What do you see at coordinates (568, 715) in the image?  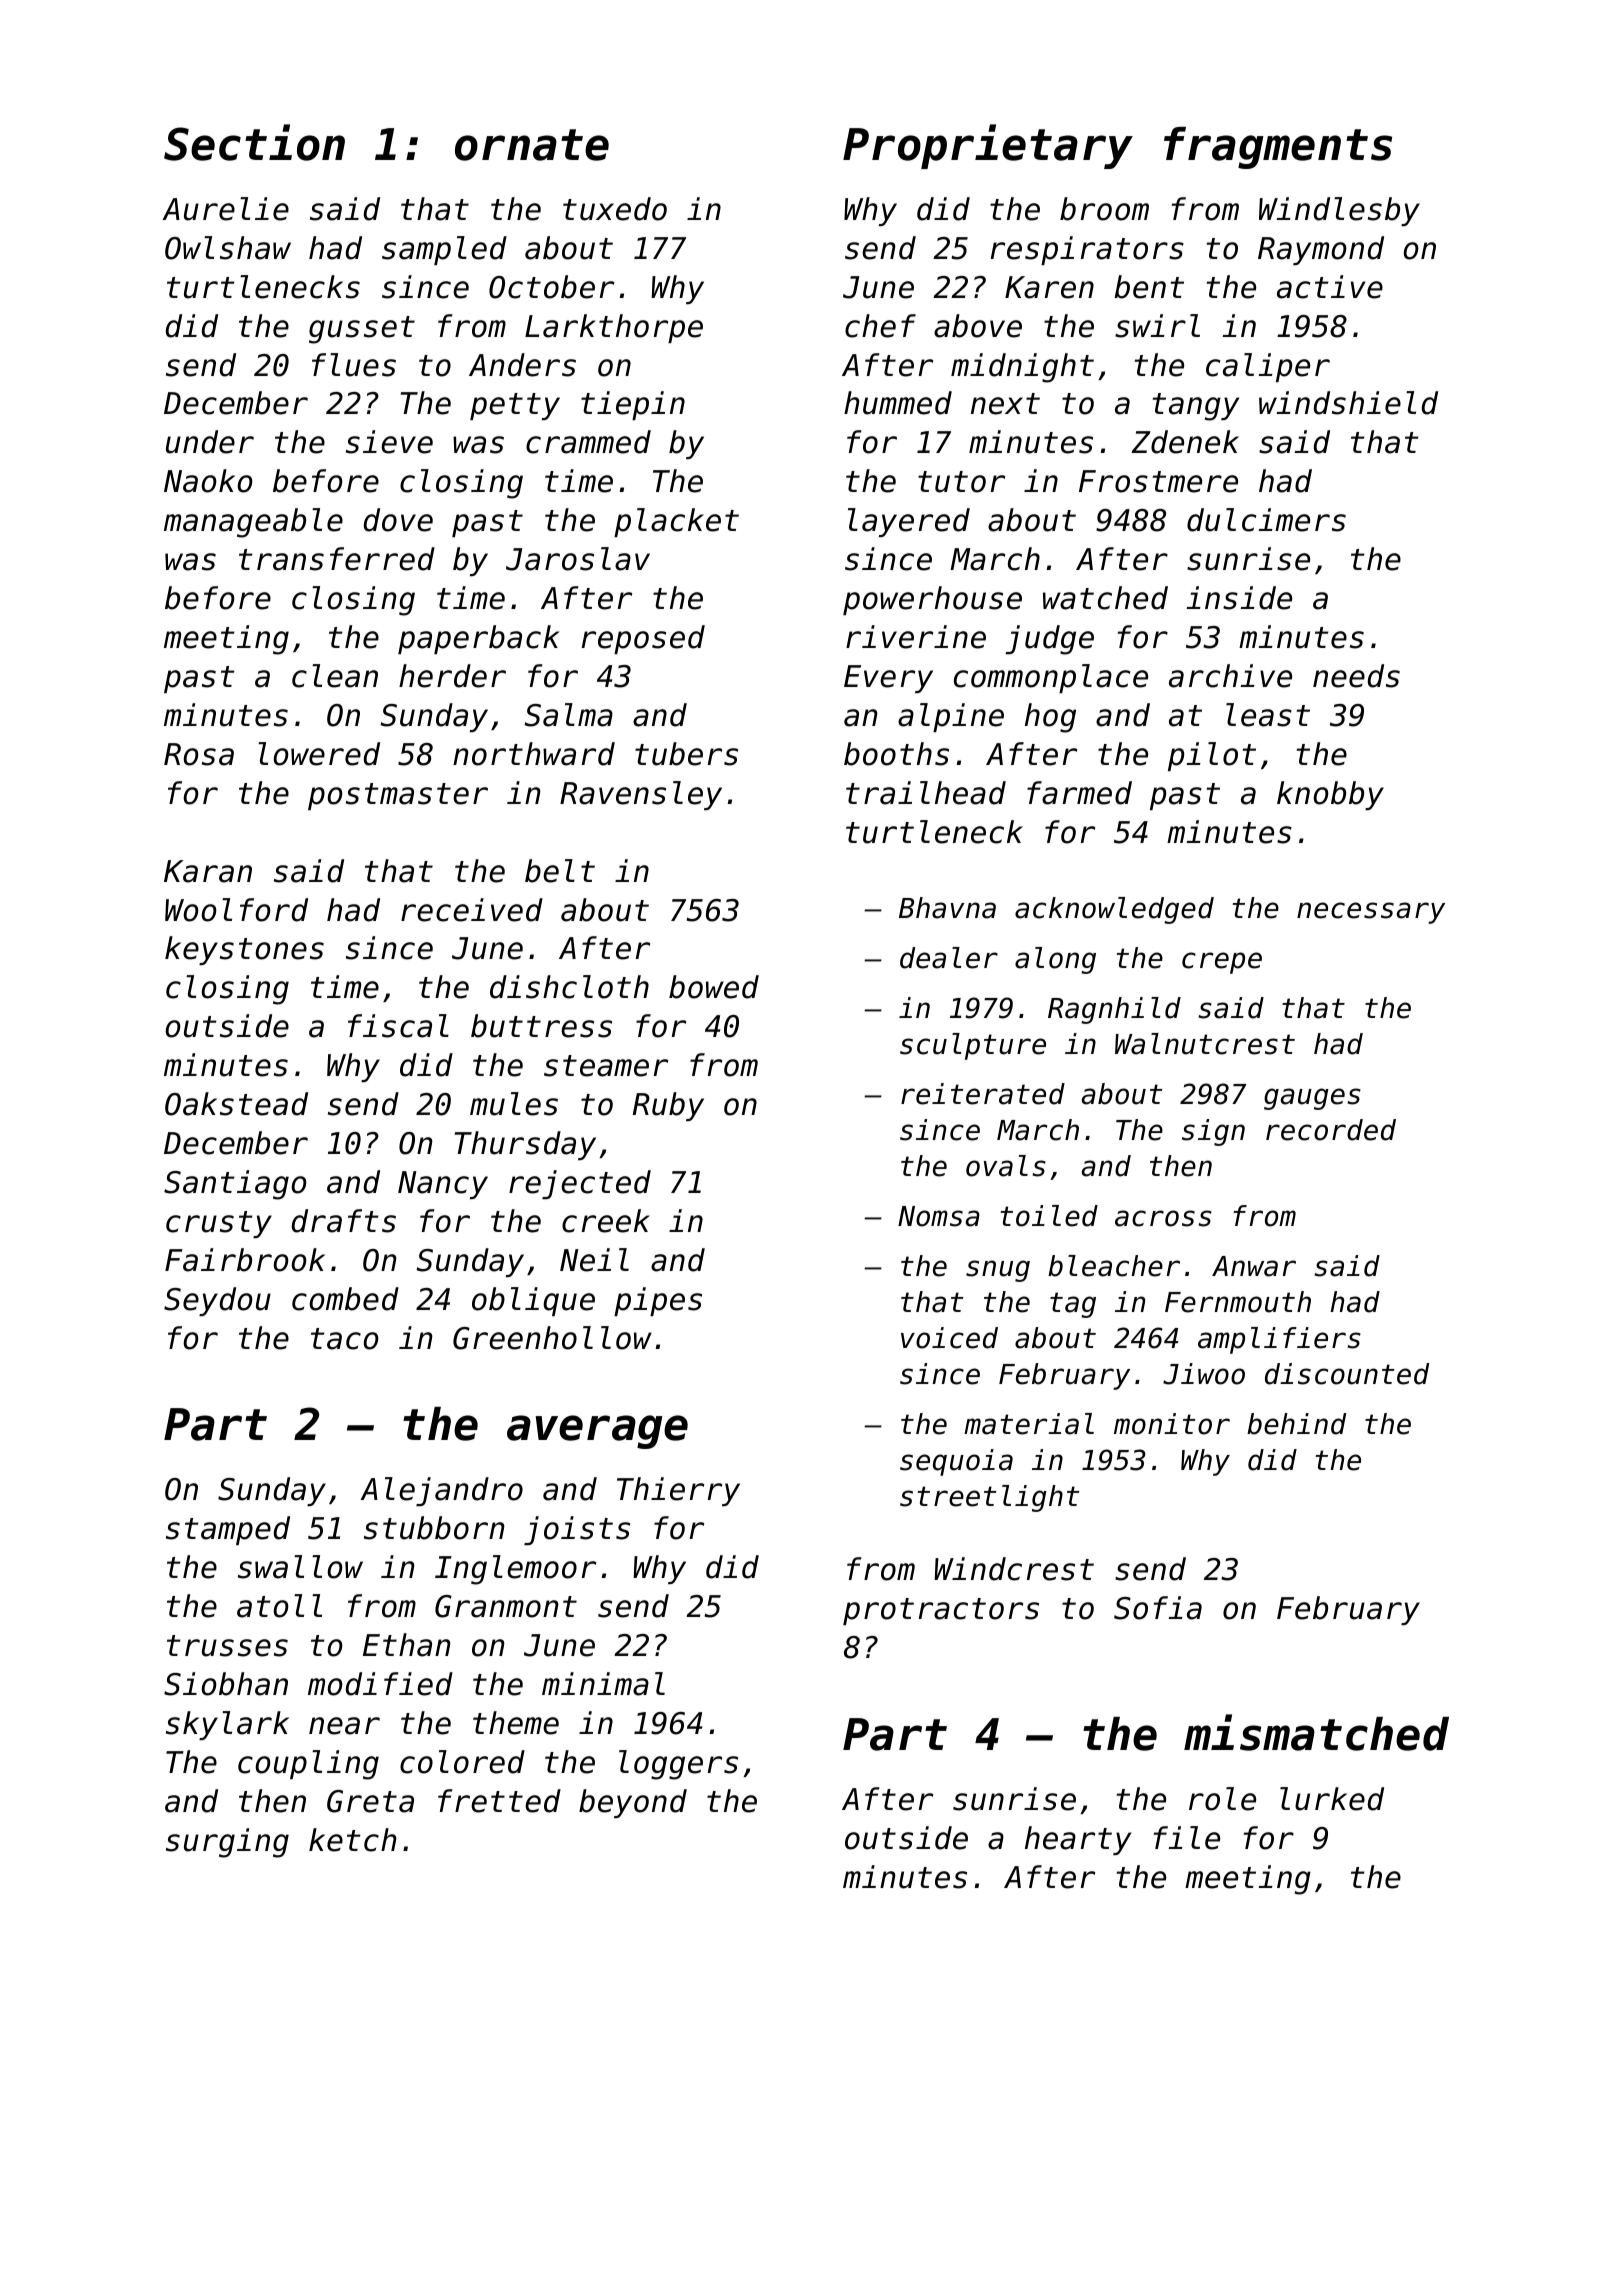 I see `Salma` at bounding box center [568, 715].
